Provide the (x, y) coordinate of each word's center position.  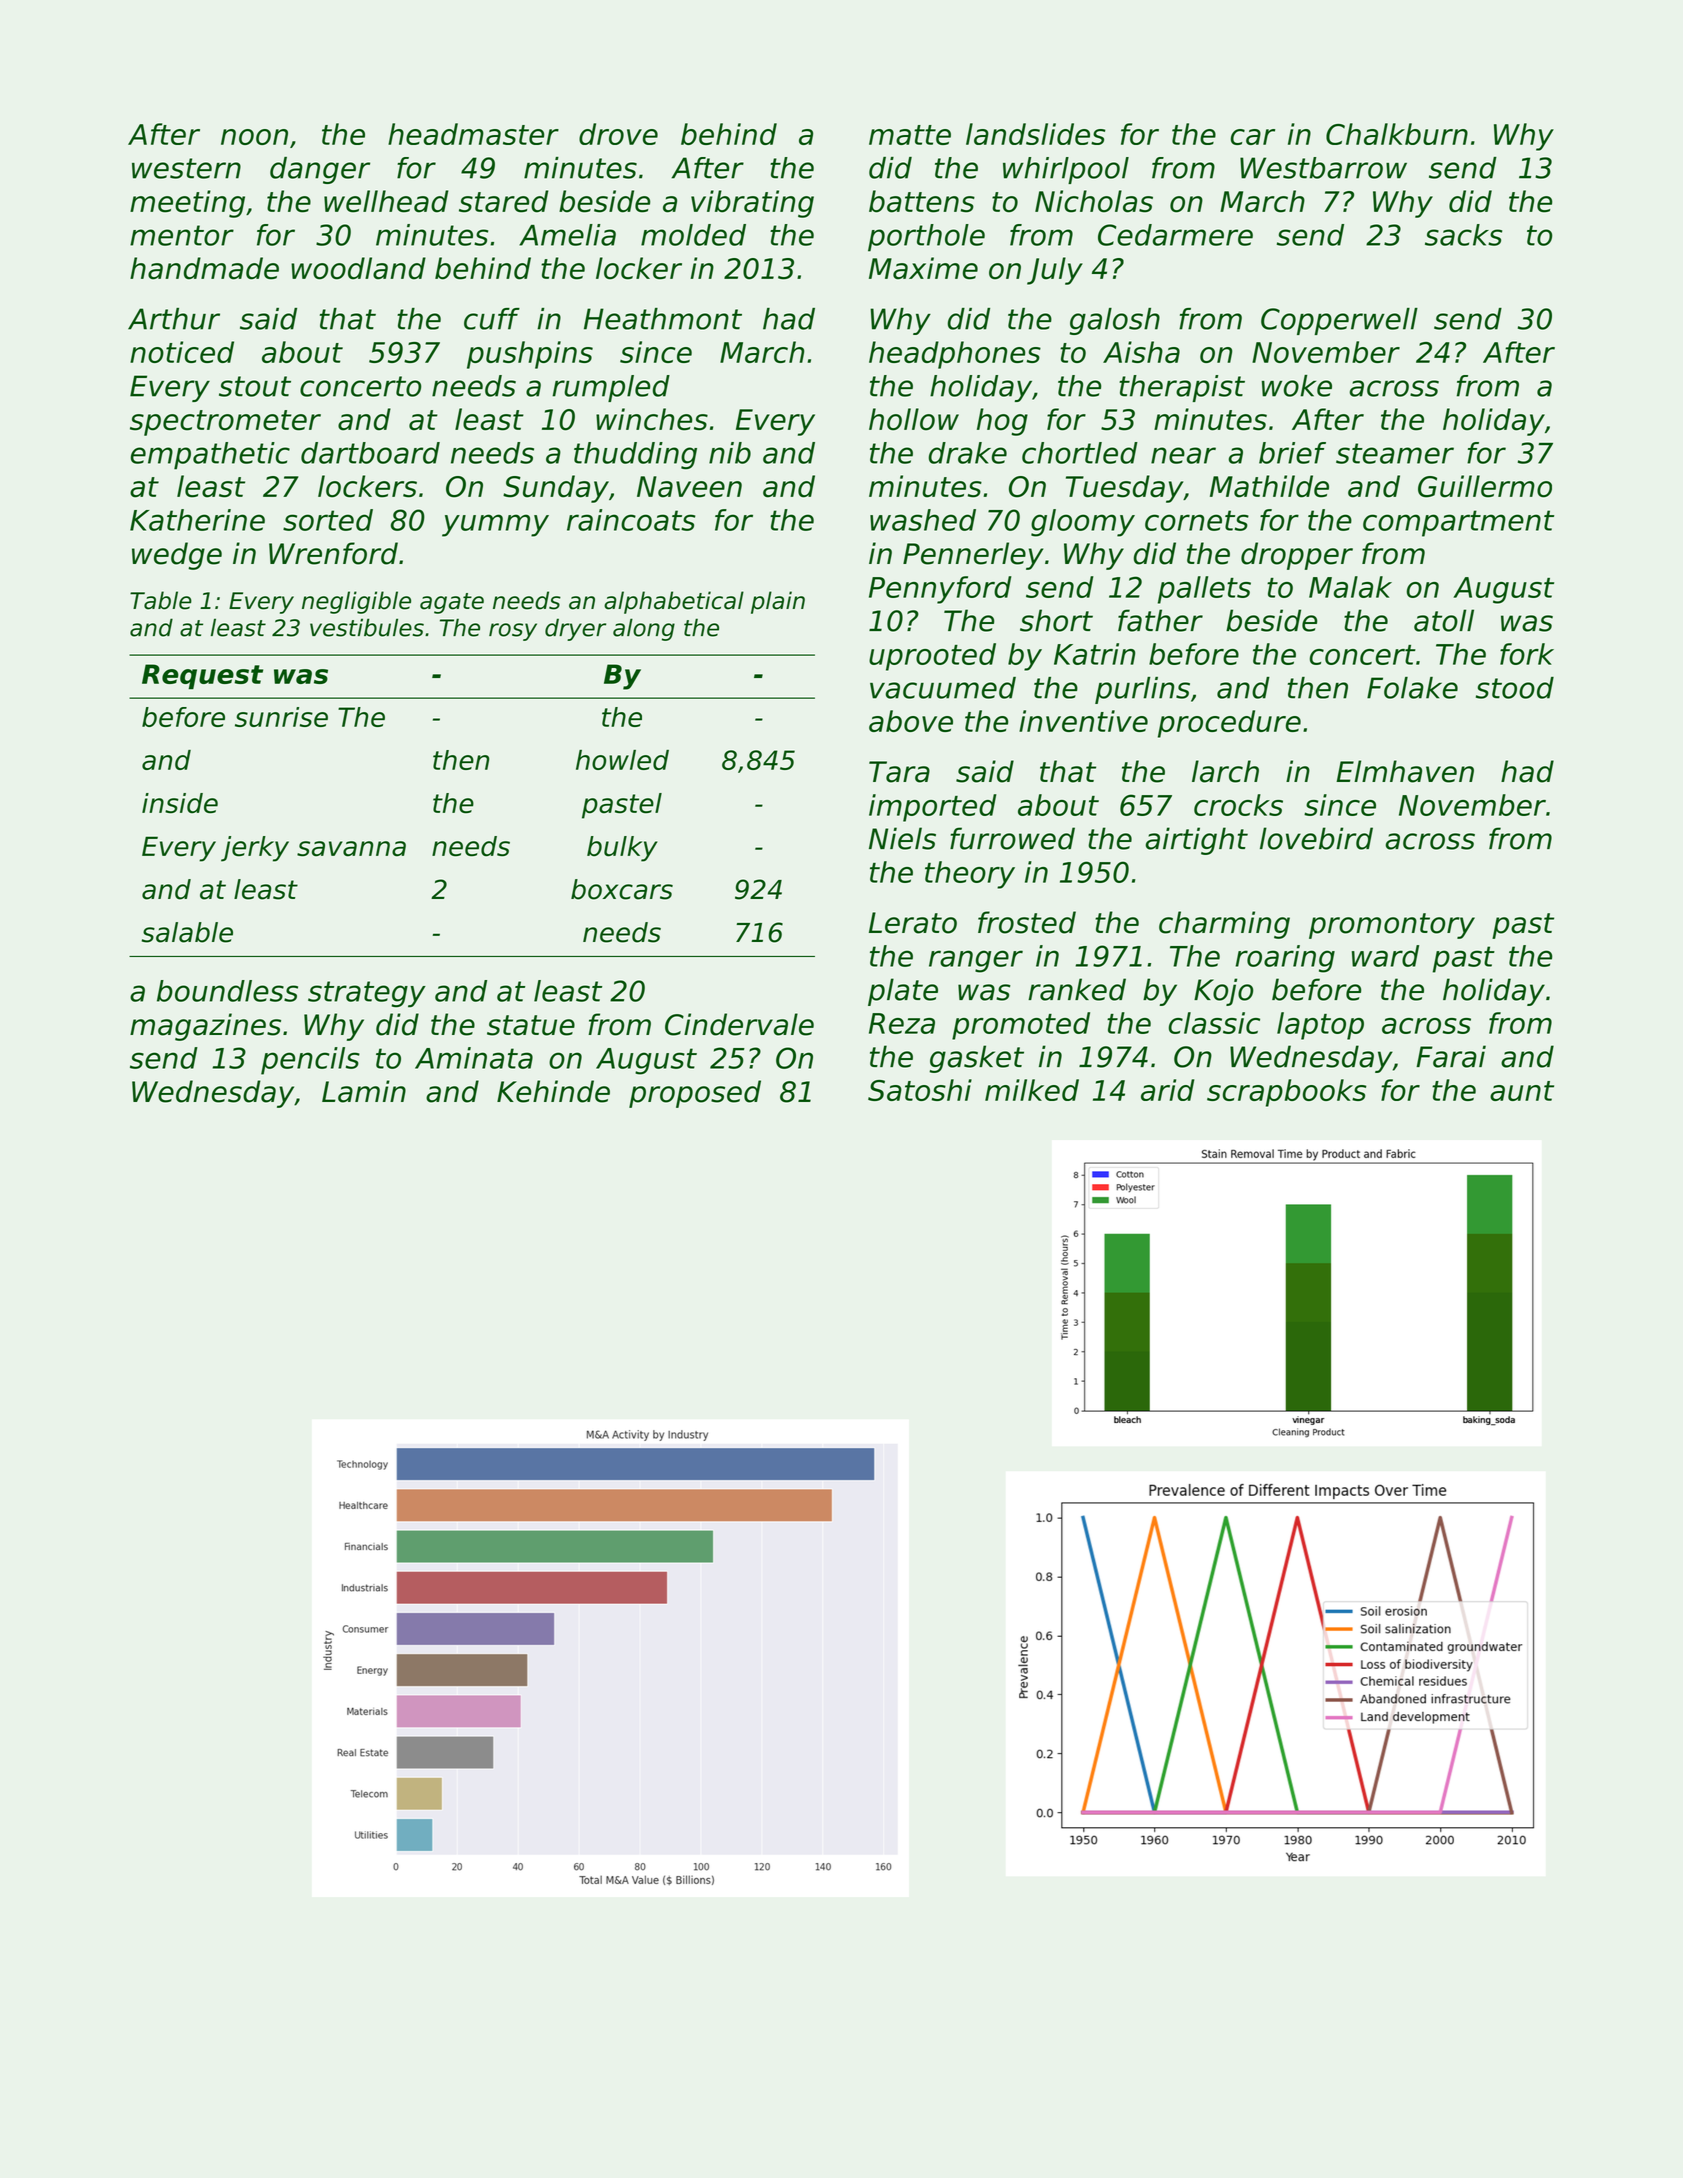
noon (254, 137)
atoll (1444, 620)
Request (202, 676)
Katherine (197, 520)
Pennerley (973, 556)
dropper (1297, 556)
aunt (1522, 1091)
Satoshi (920, 1090)
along (644, 629)
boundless (227, 991)
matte (910, 135)
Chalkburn (1397, 134)
